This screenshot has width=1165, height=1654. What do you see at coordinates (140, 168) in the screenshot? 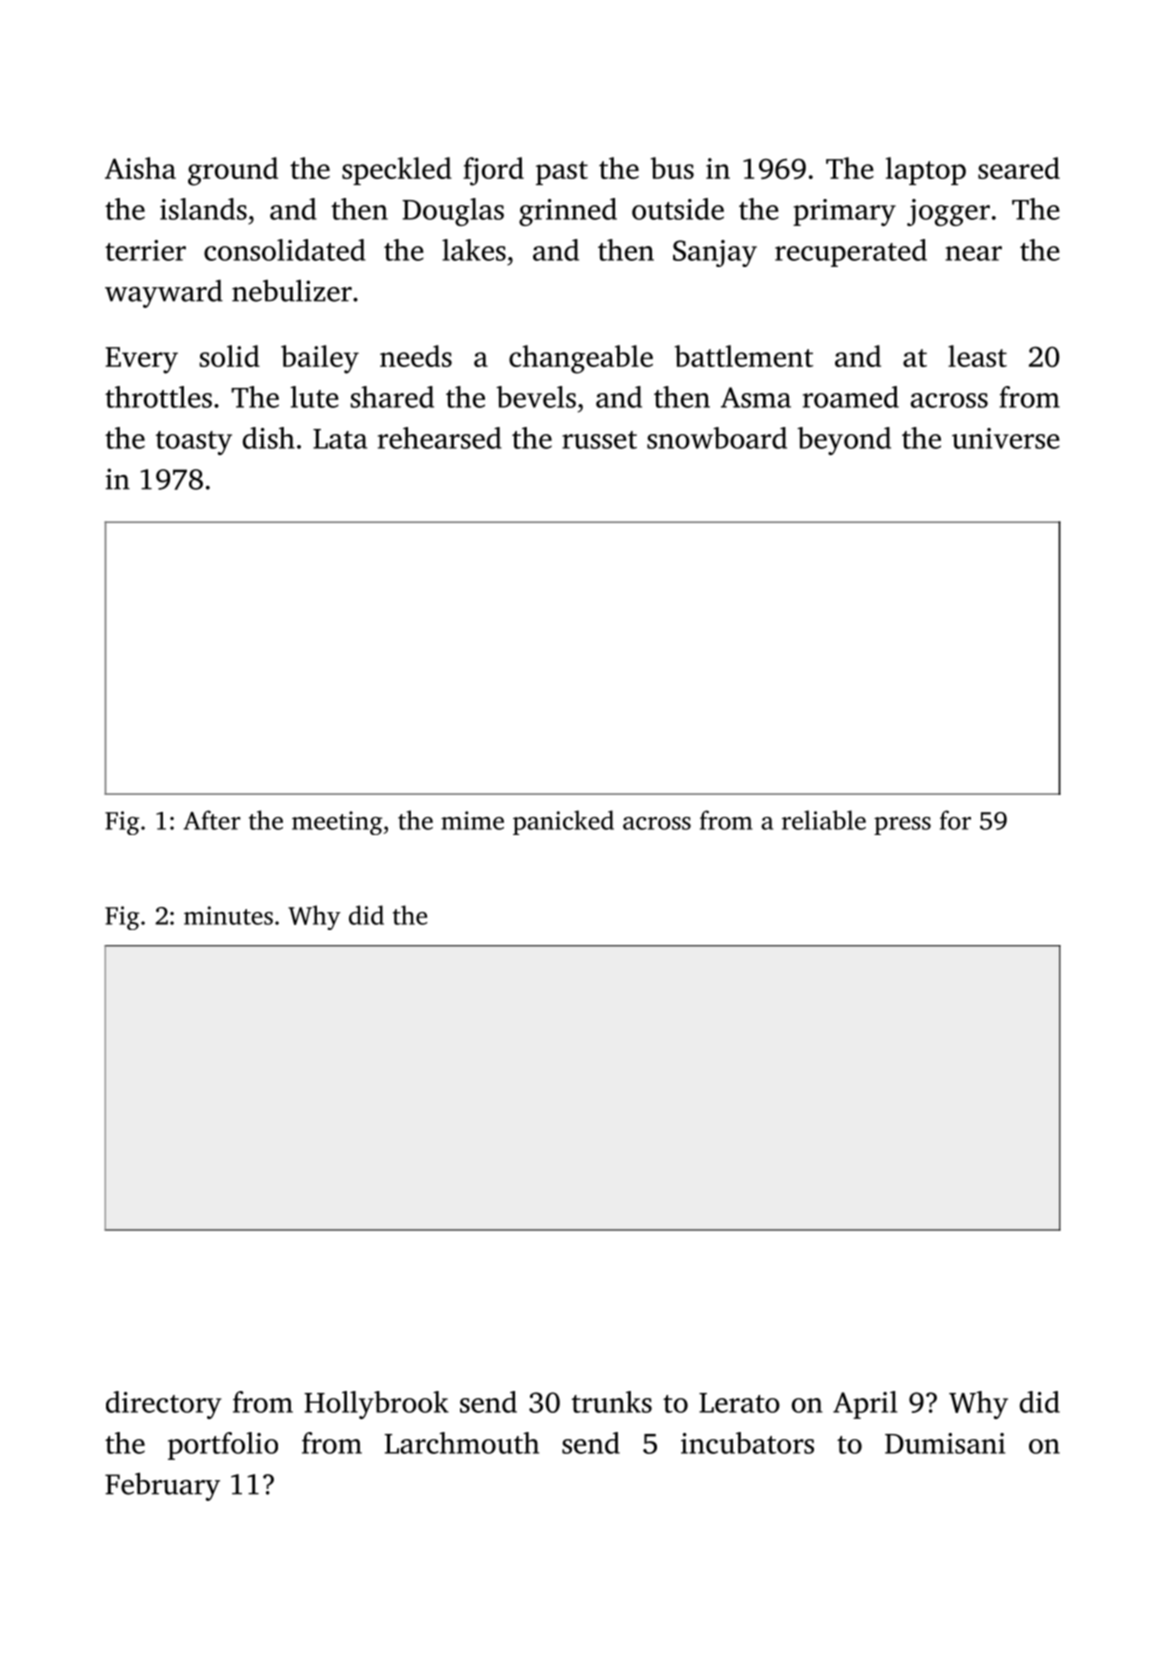
I see `Aisha` at bounding box center [140, 168].
